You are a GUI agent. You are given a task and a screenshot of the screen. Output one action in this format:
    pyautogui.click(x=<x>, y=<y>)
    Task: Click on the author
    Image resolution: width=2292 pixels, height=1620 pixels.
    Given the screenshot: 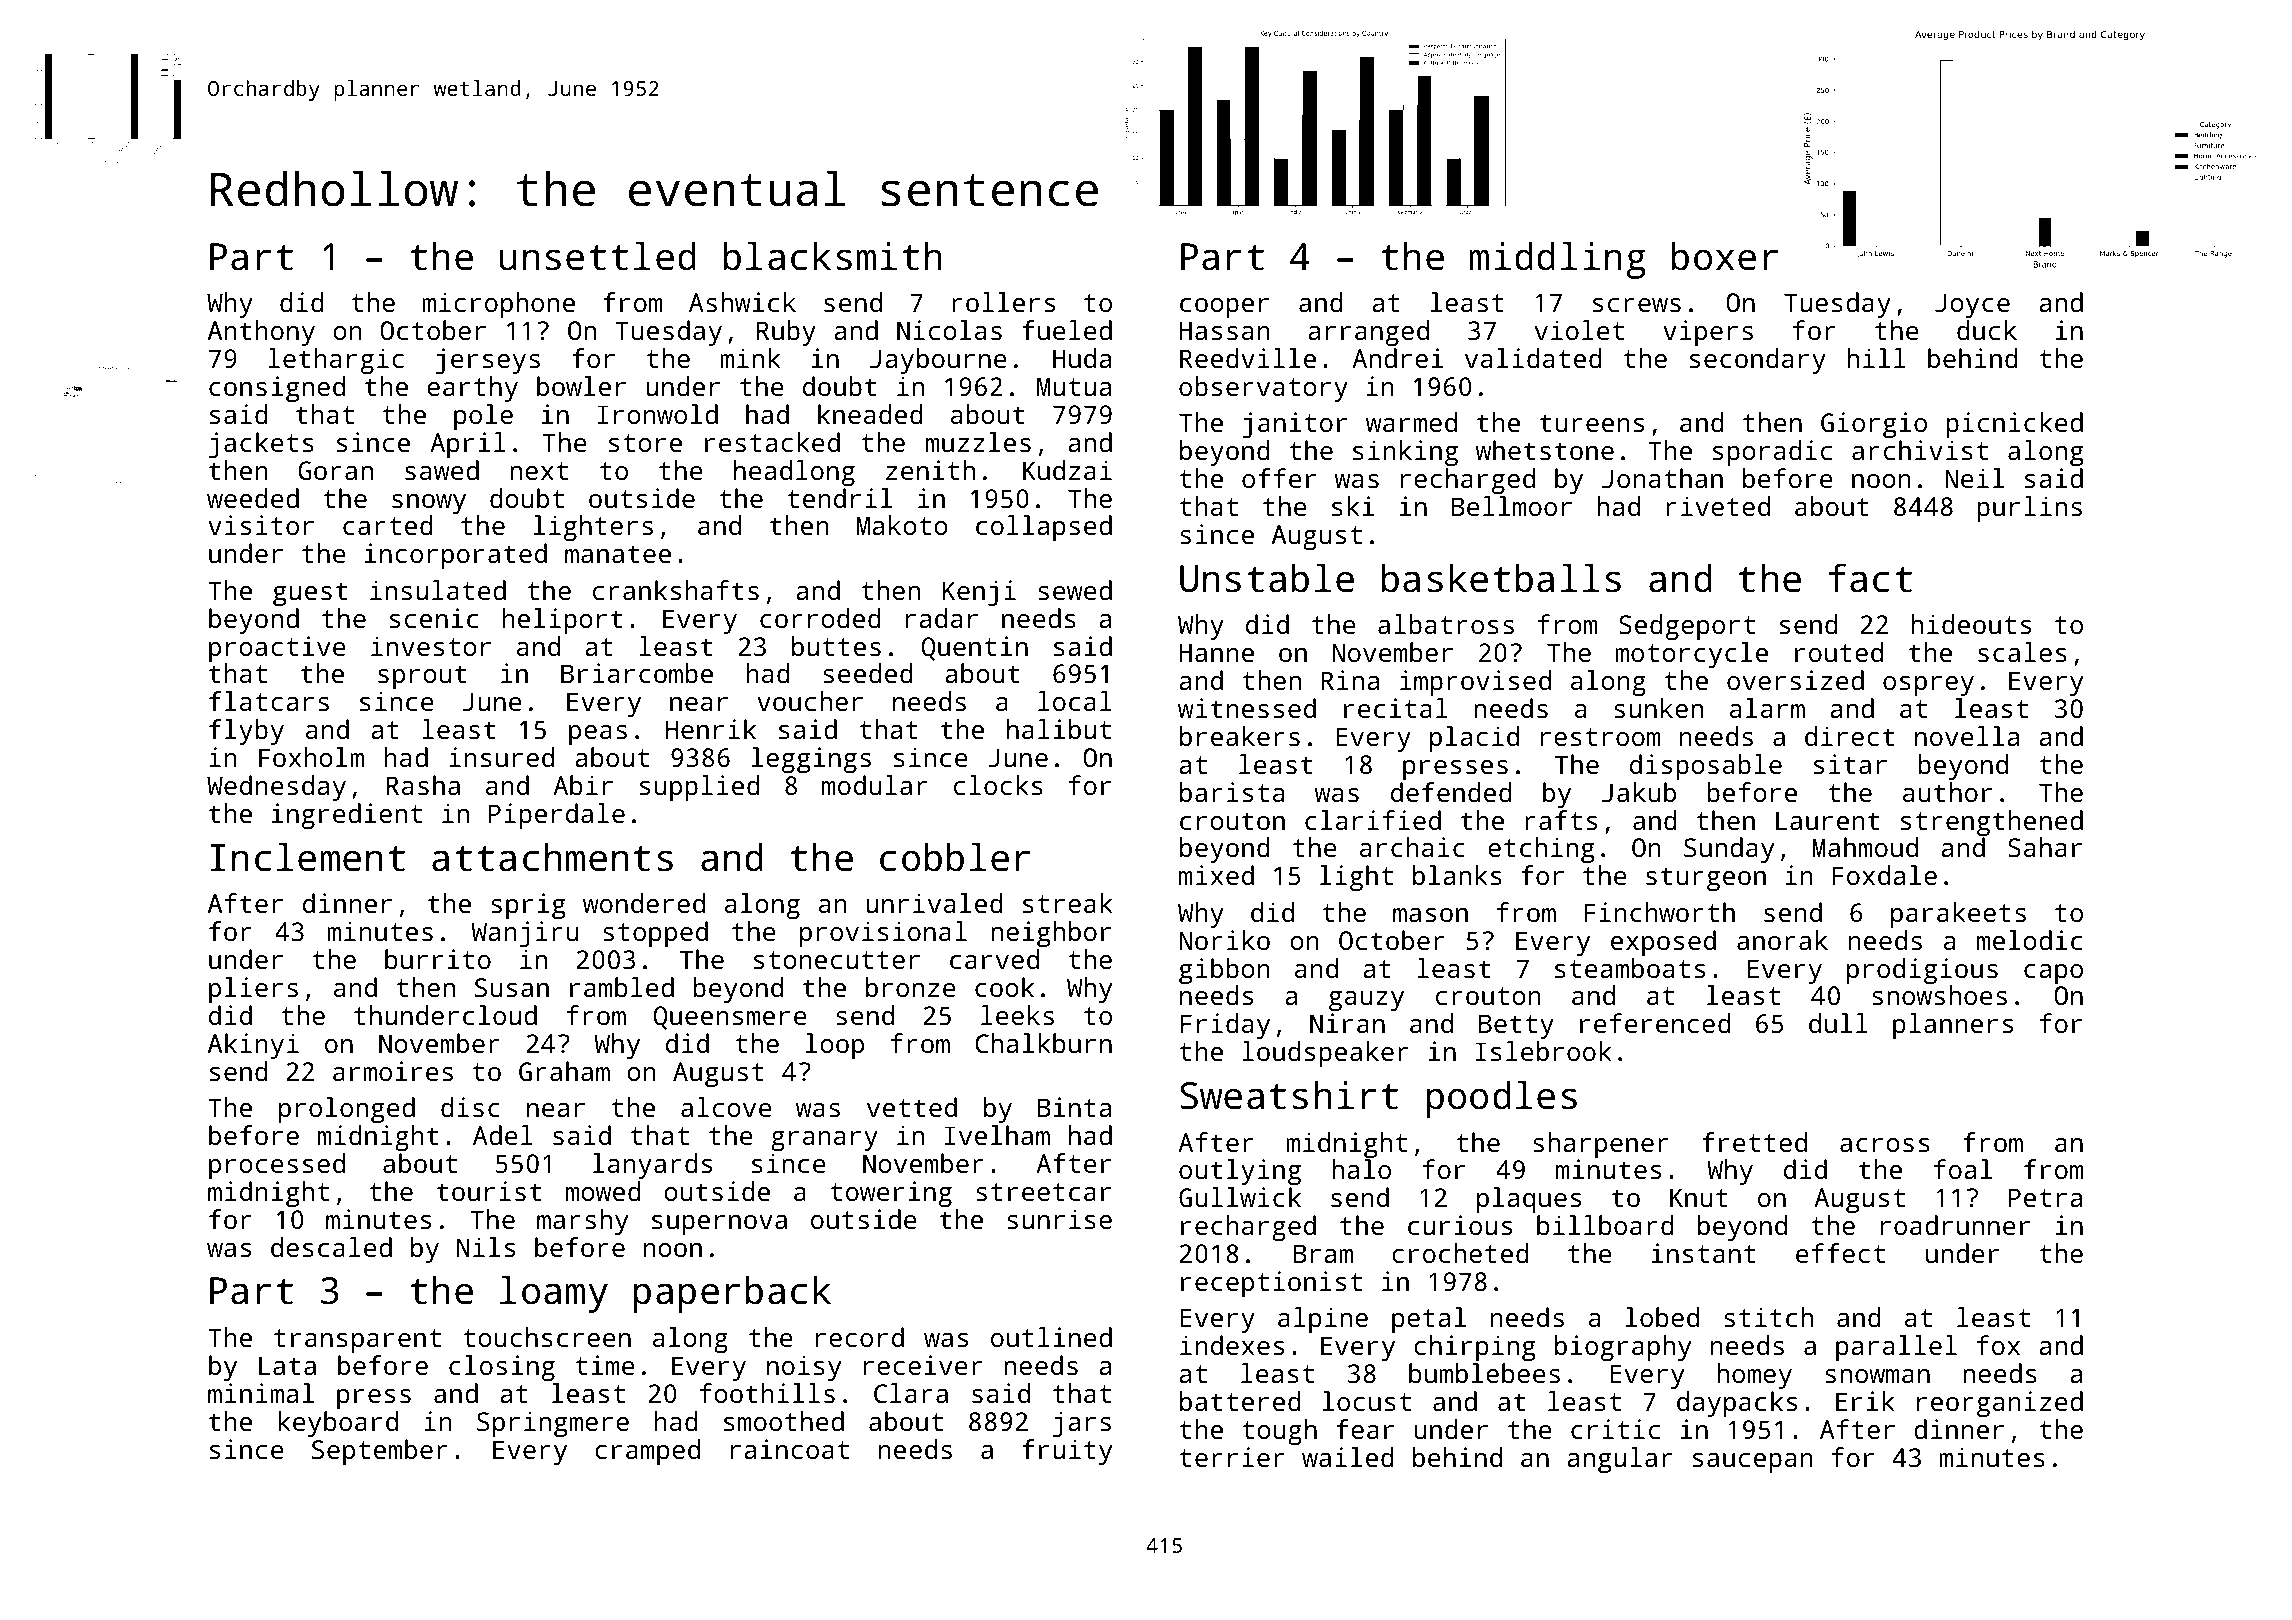 What is the action you would take?
    pyautogui.click(x=1947, y=792)
